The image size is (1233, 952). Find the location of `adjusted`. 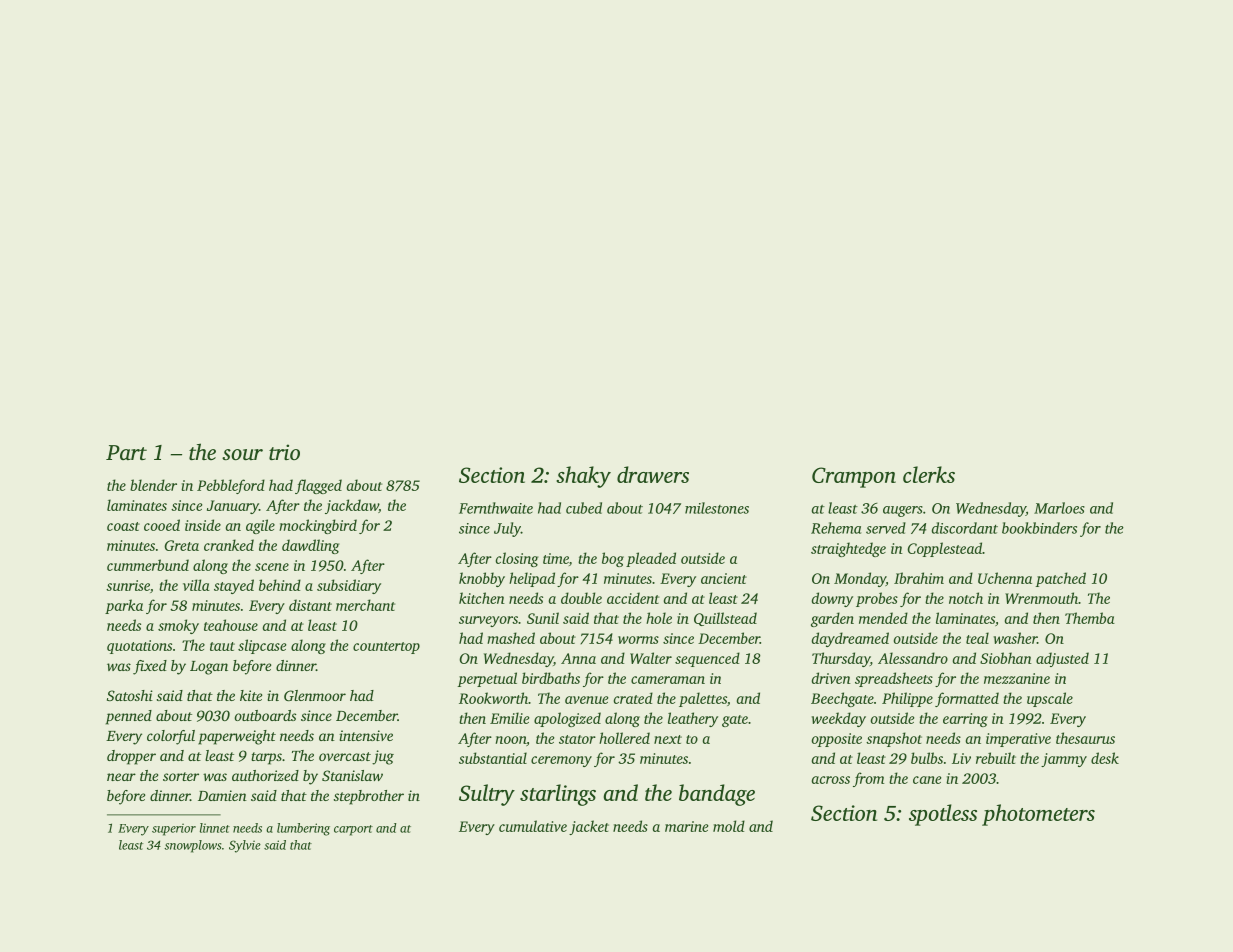

adjusted is located at coordinates (1062, 659).
